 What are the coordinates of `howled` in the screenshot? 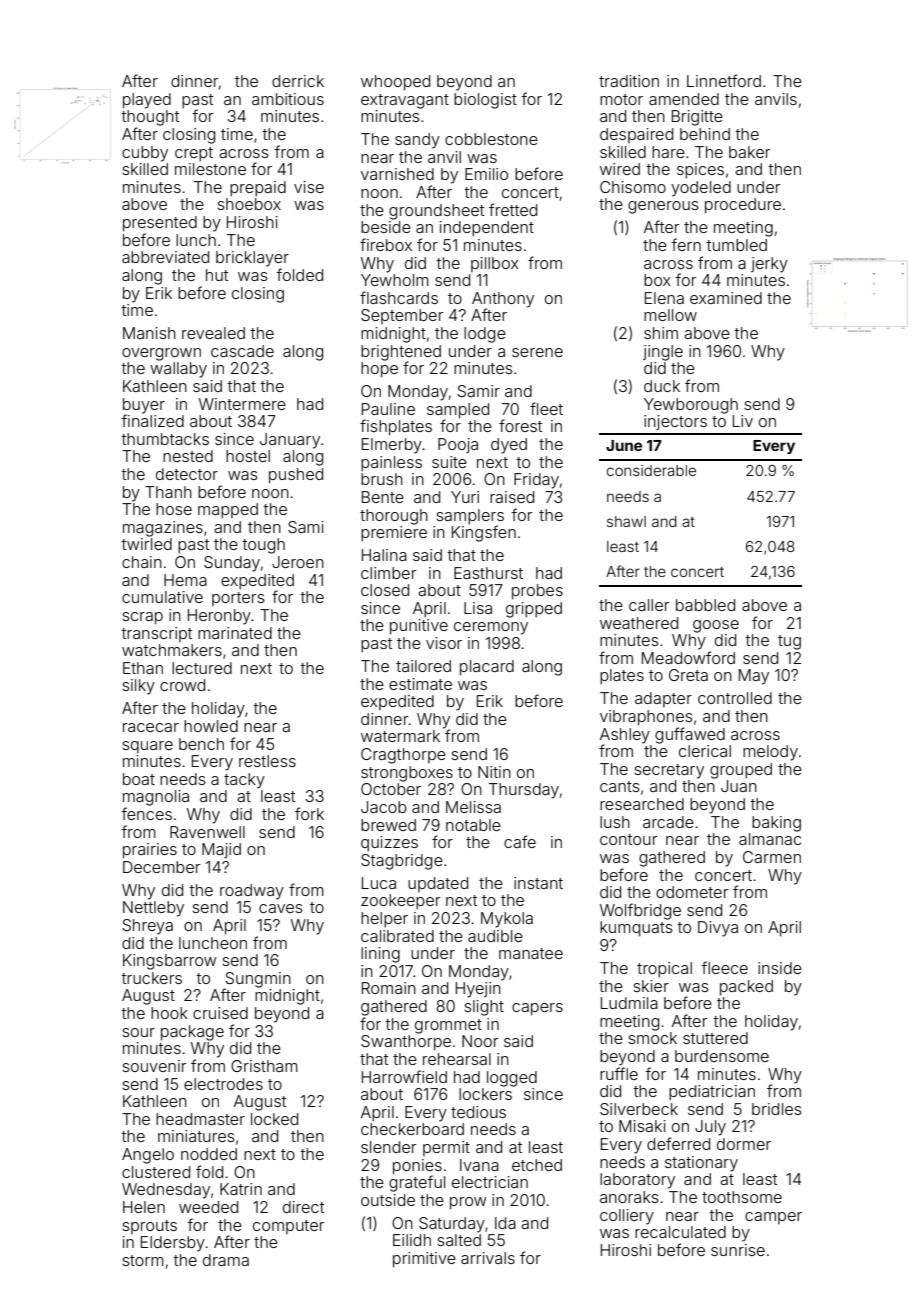 It's located at (211, 726).
